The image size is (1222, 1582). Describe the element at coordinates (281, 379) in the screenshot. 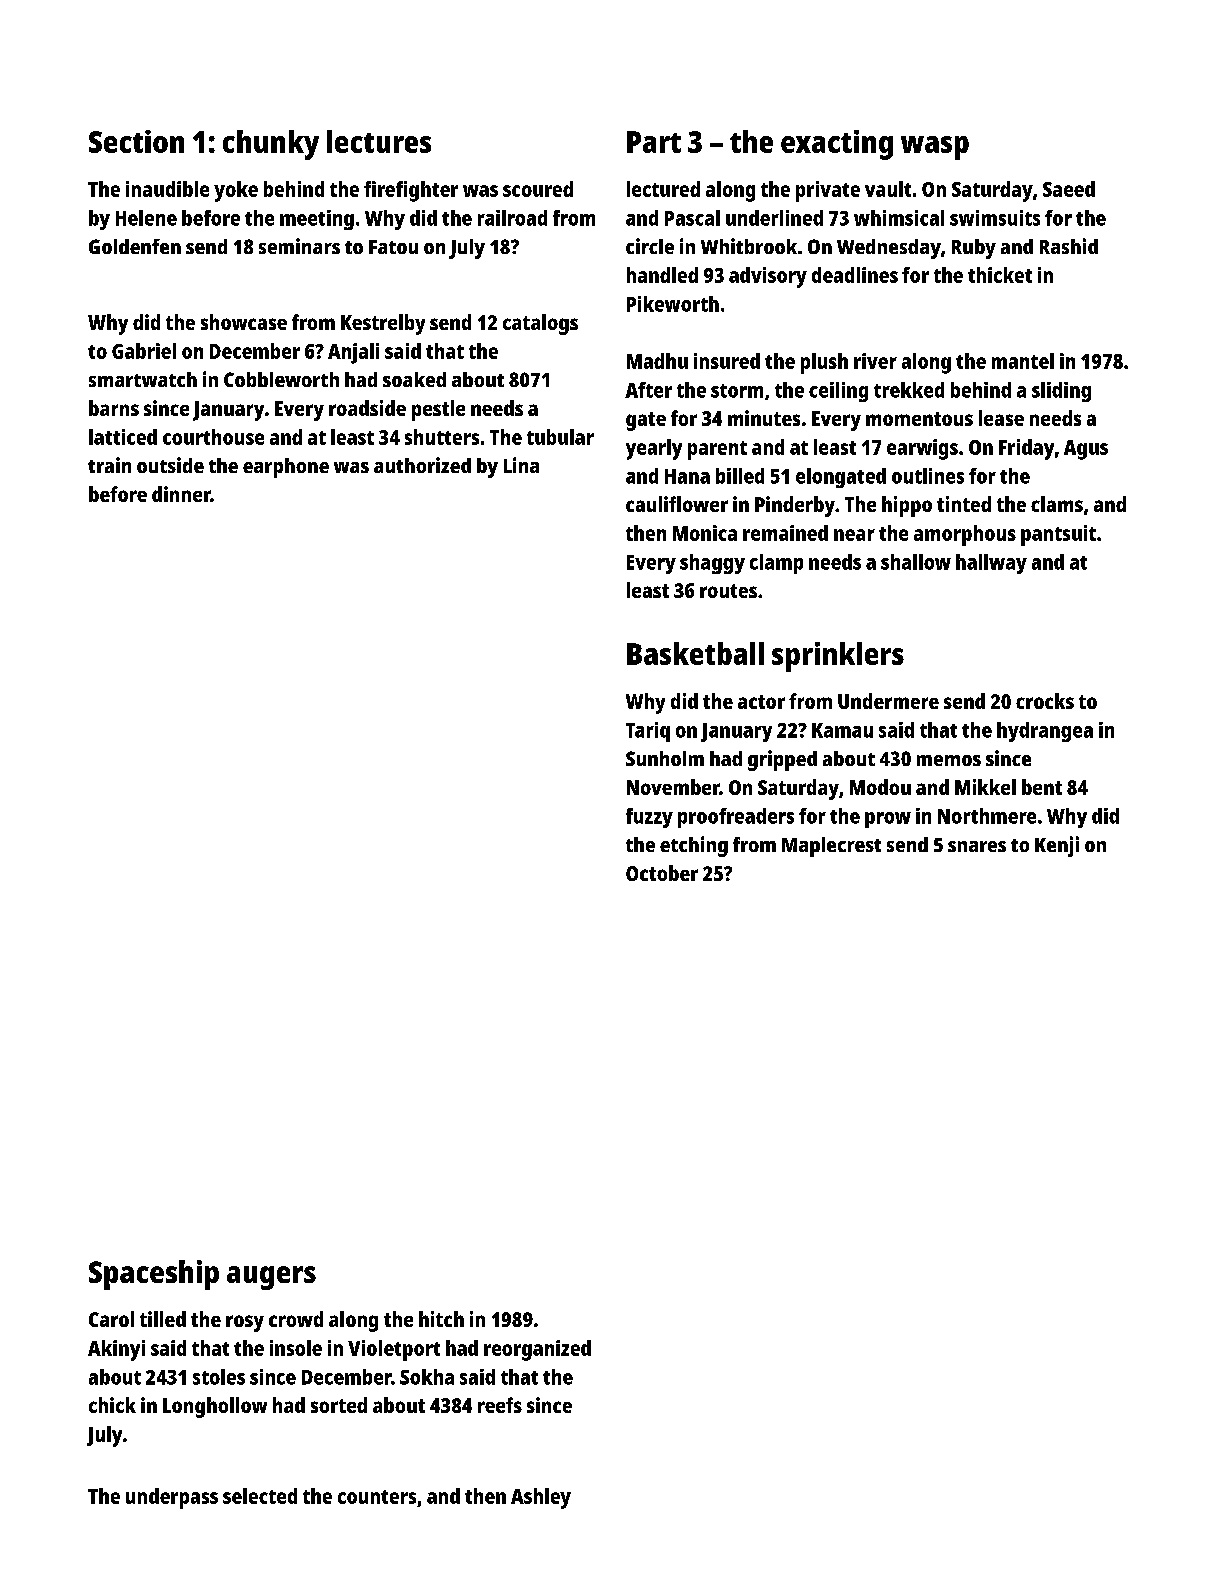

I see `Cobbleworth` at that location.
